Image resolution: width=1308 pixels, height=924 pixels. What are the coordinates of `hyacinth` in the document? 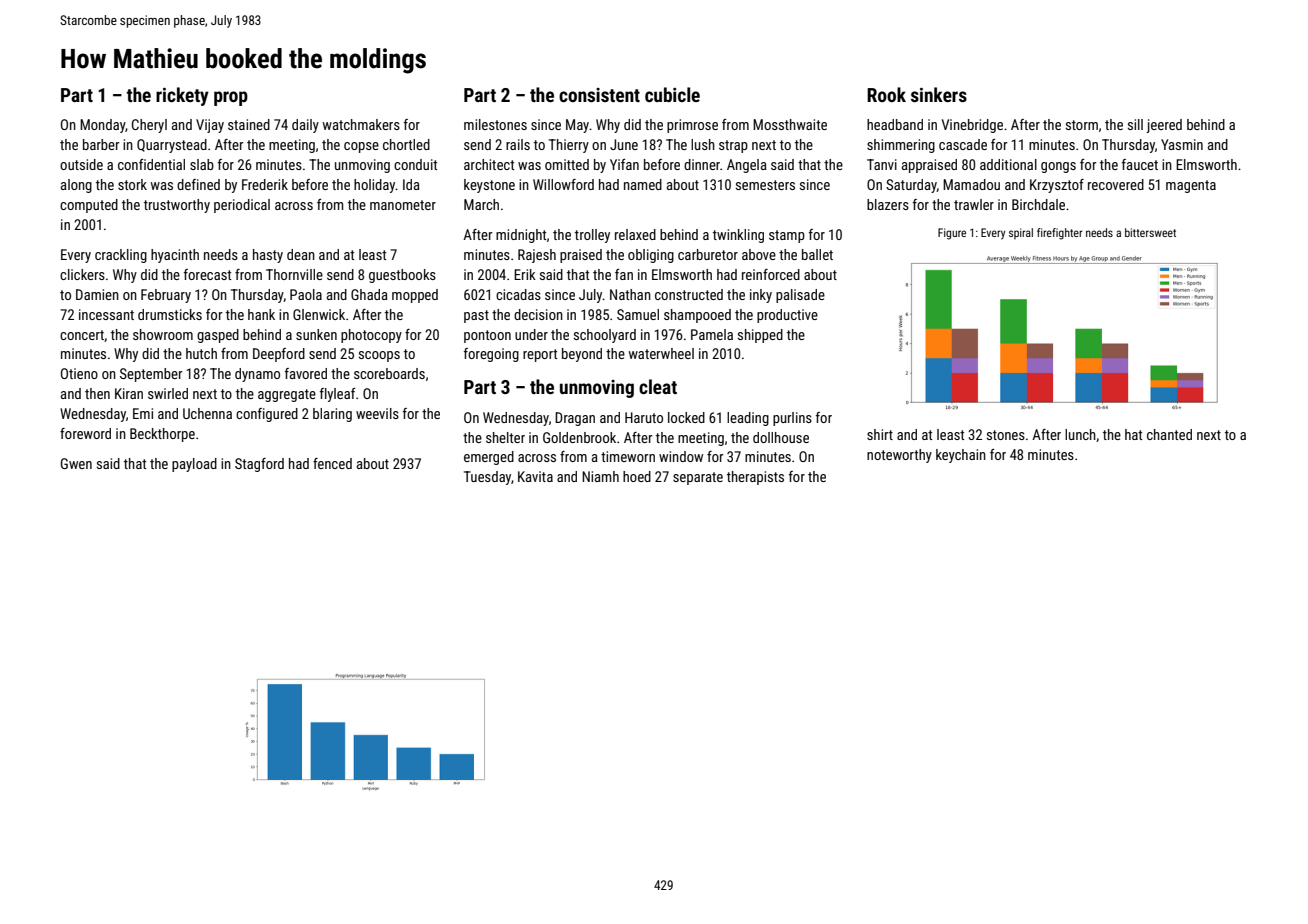 It's located at (175, 256).
